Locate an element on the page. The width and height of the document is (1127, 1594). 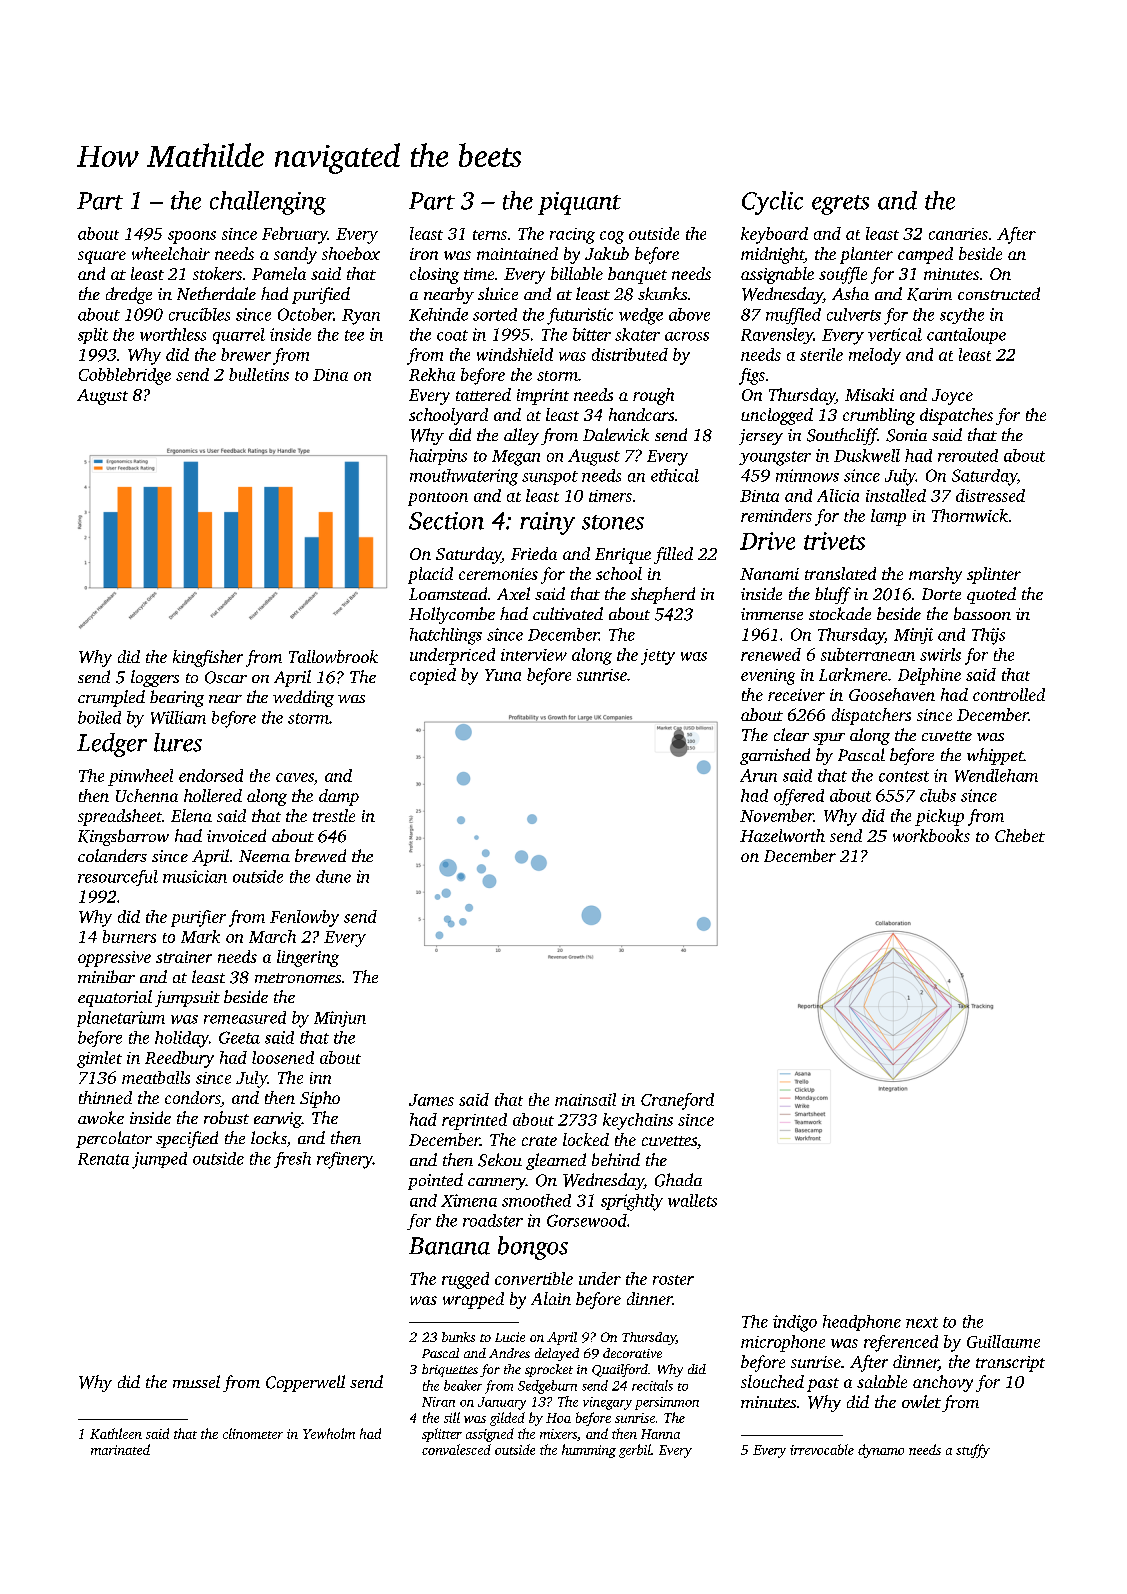
Ghada is located at coordinates (678, 1180).
